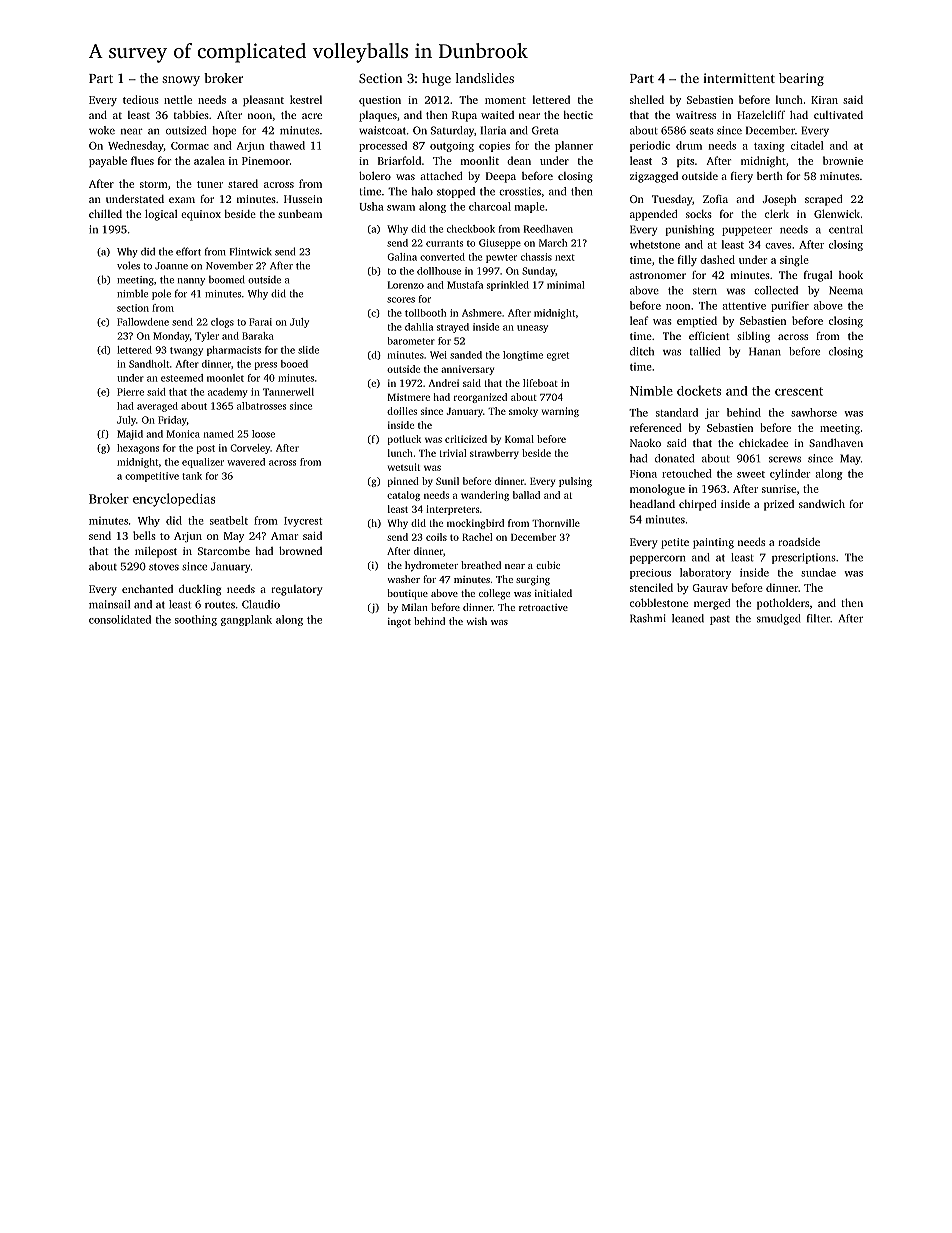 Image resolution: width=952 pixels, height=1233 pixels. I want to click on attached, so click(441, 176).
